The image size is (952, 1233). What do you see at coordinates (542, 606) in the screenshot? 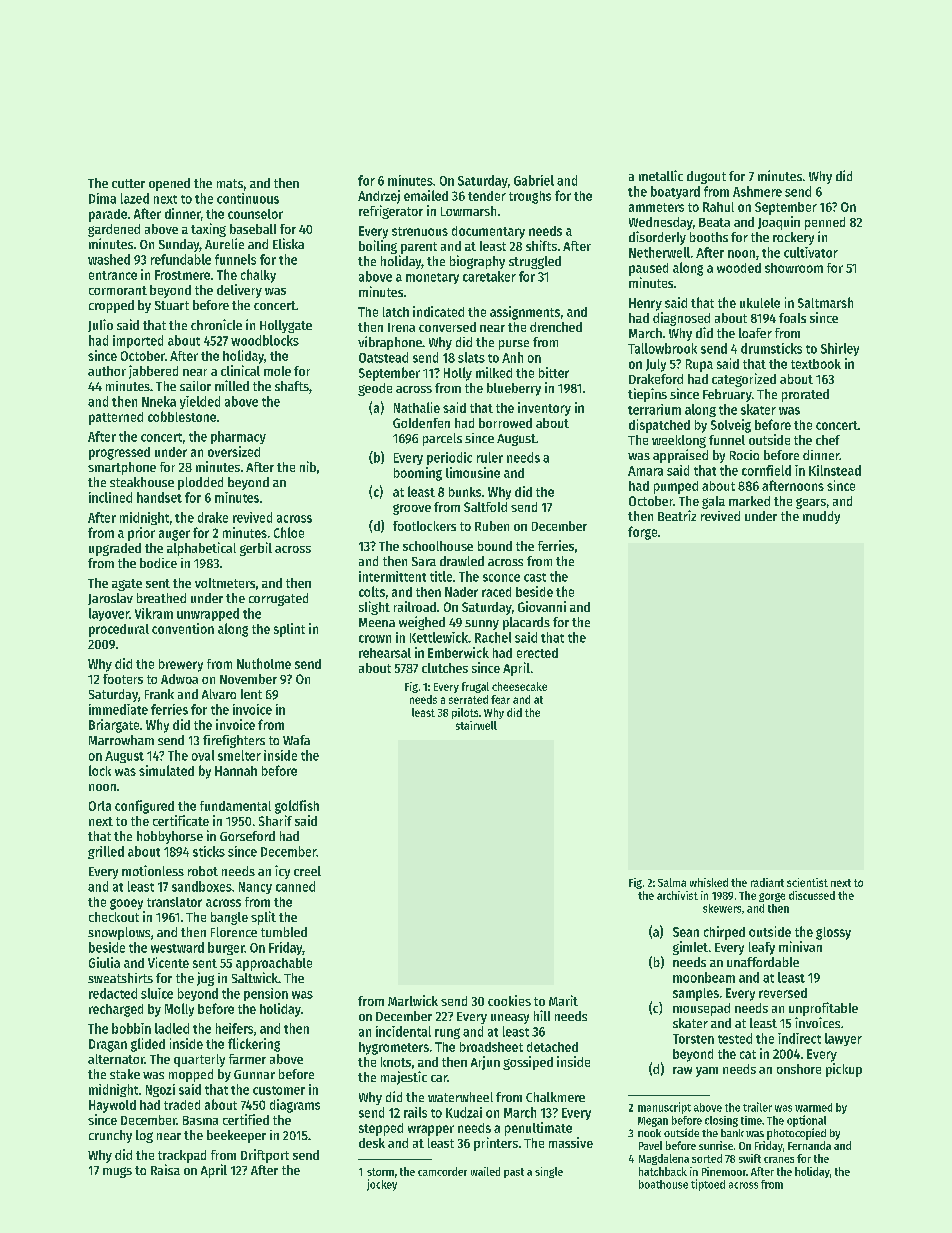
I see `Giovanni` at bounding box center [542, 606].
